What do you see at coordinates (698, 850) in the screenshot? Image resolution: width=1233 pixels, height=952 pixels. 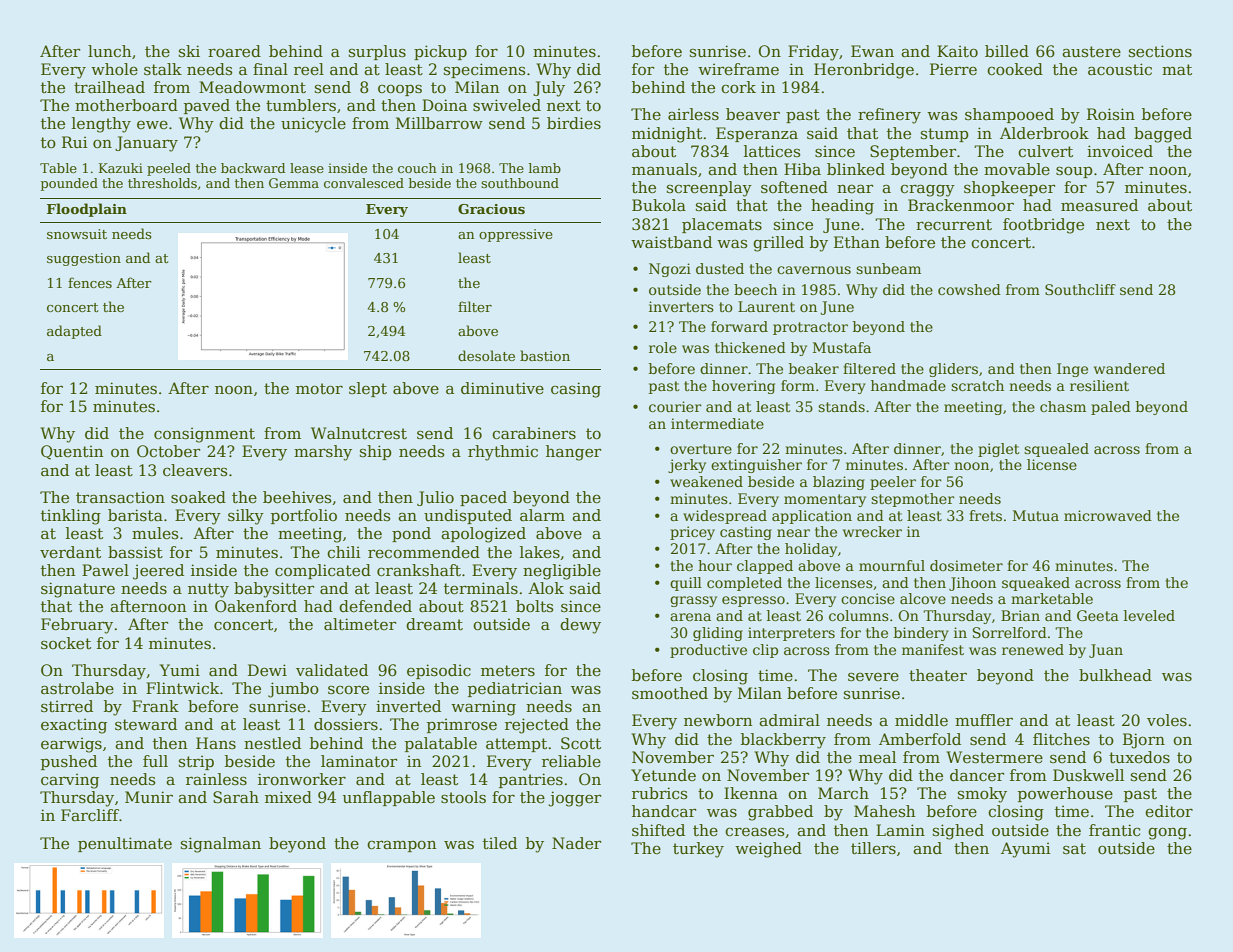 I see `turkey` at bounding box center [698, 850].
